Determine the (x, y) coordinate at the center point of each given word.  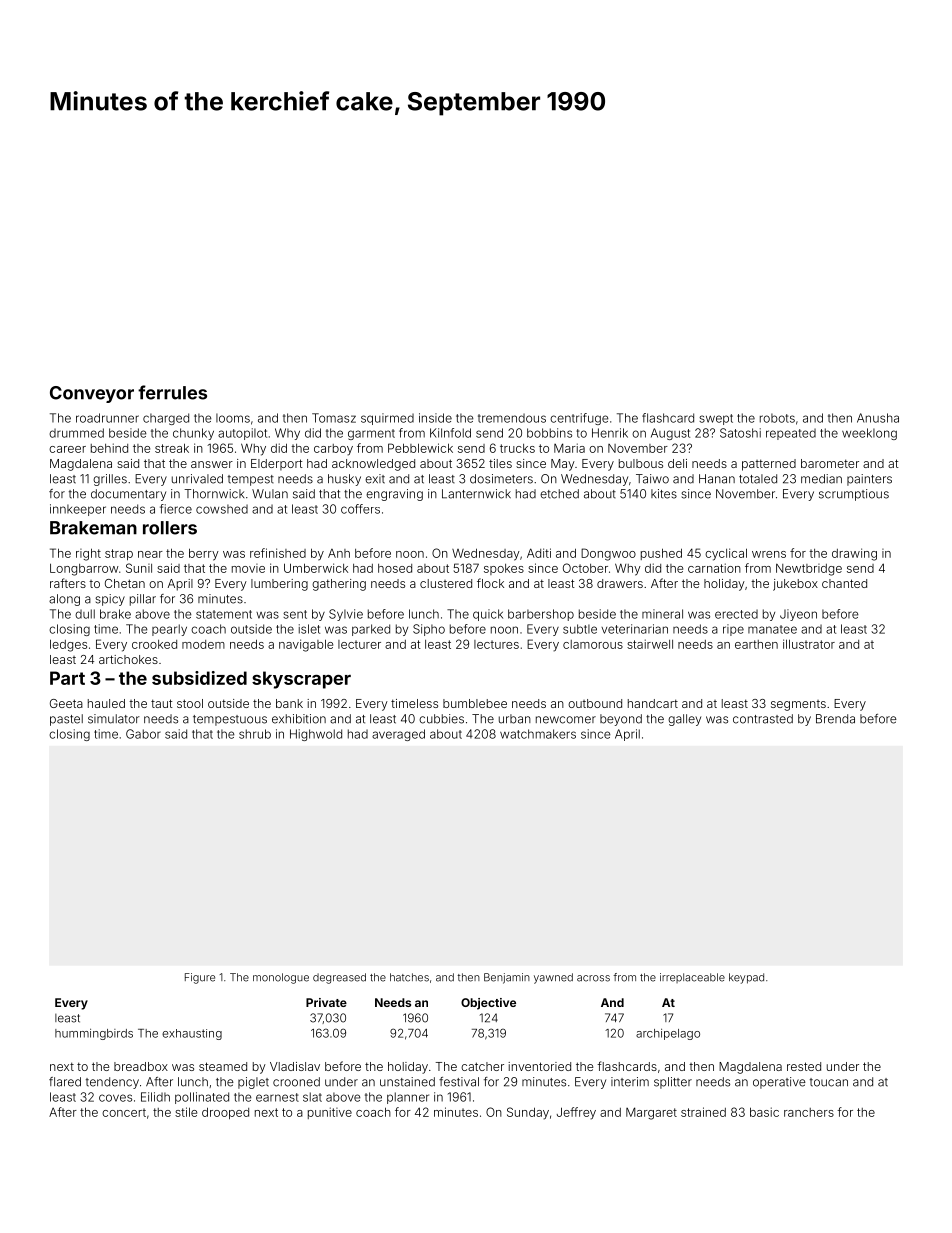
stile (186, 1112)
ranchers (809, 1112)
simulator (114, 719)
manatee (772, 629)
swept (716, 419)
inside (435, 418)
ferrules (172, 392)
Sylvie (346, 615)
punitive (330, 1113)
